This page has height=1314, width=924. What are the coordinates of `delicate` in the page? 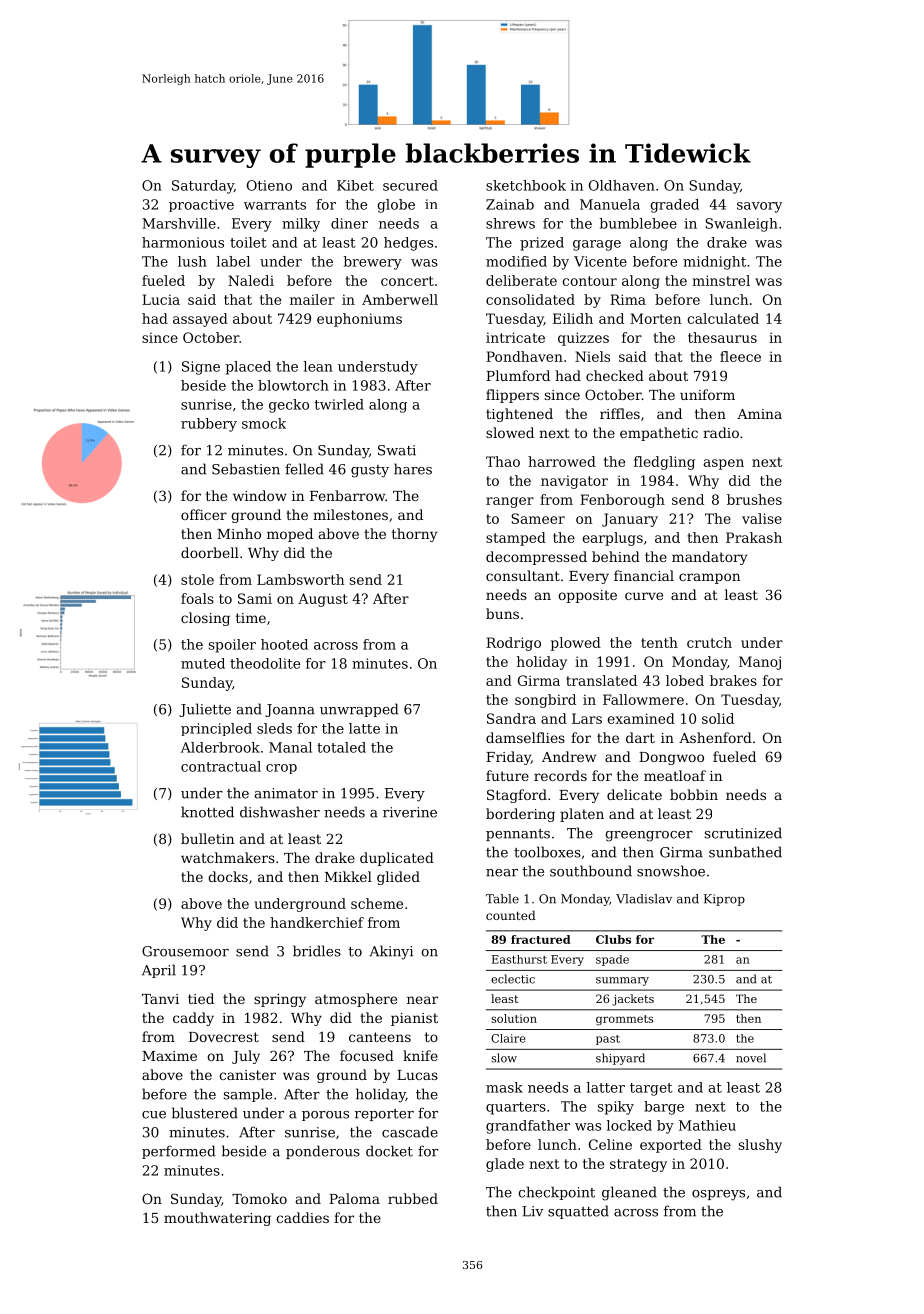 It's located at (634, 794).
